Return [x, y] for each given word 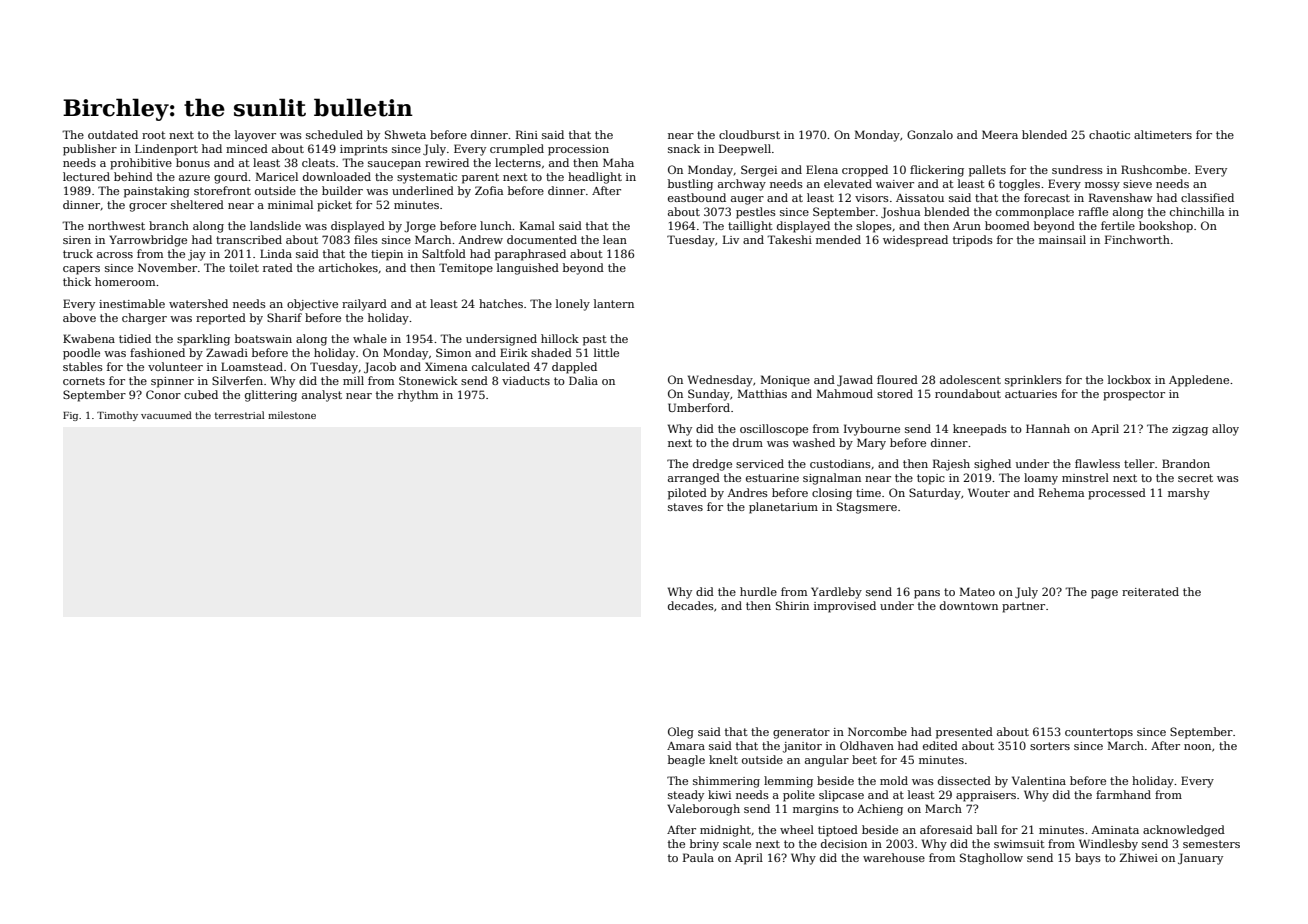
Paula [698, 857]
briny [704, 845]
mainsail [1062, 239]
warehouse [894, 857]
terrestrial [240, 415]
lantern [614, 303]
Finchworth [1137, 239]
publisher [90, 150]
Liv [731, 239]
